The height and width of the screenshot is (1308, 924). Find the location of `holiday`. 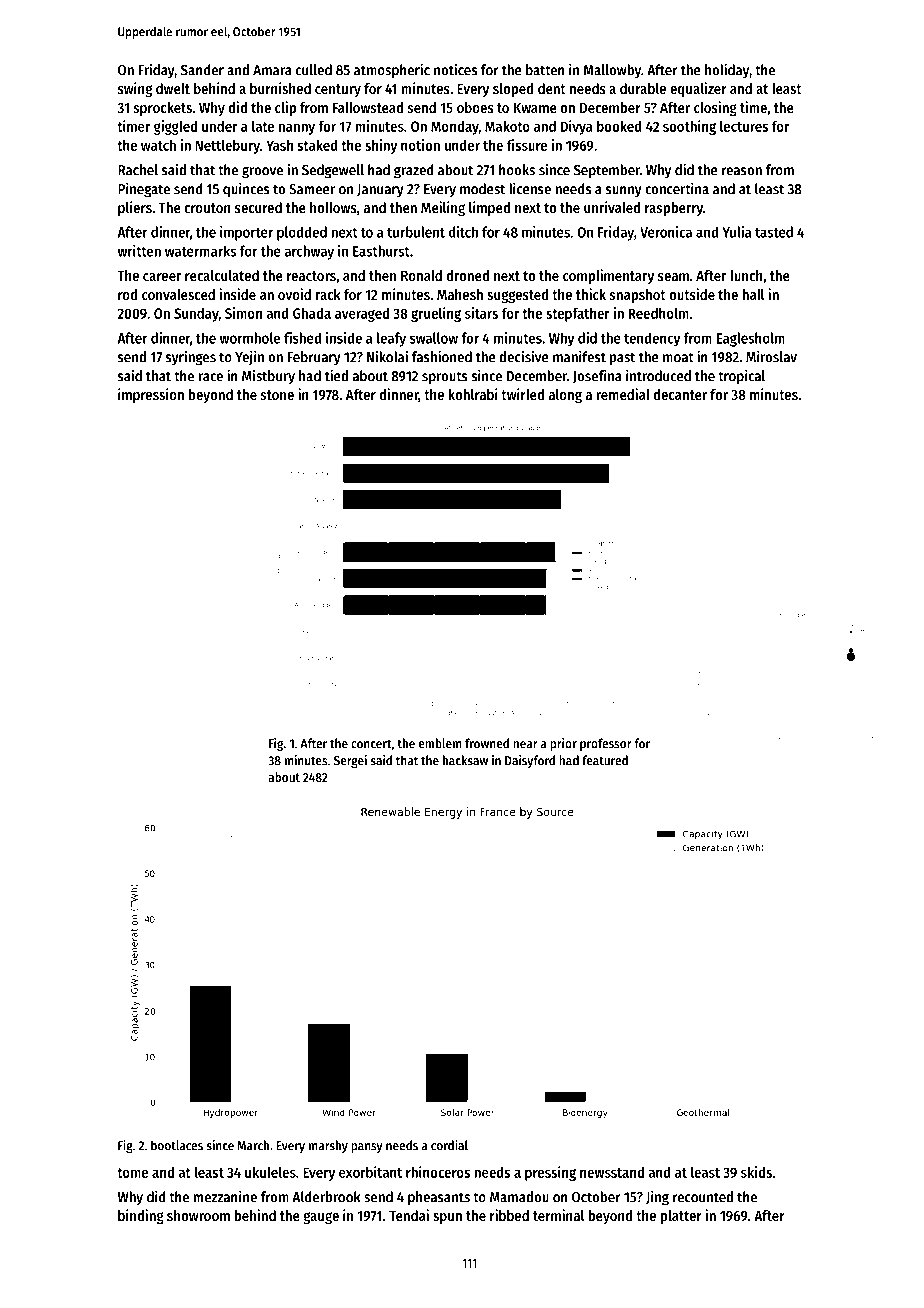

holiday is located at coordinates (727, 71).
